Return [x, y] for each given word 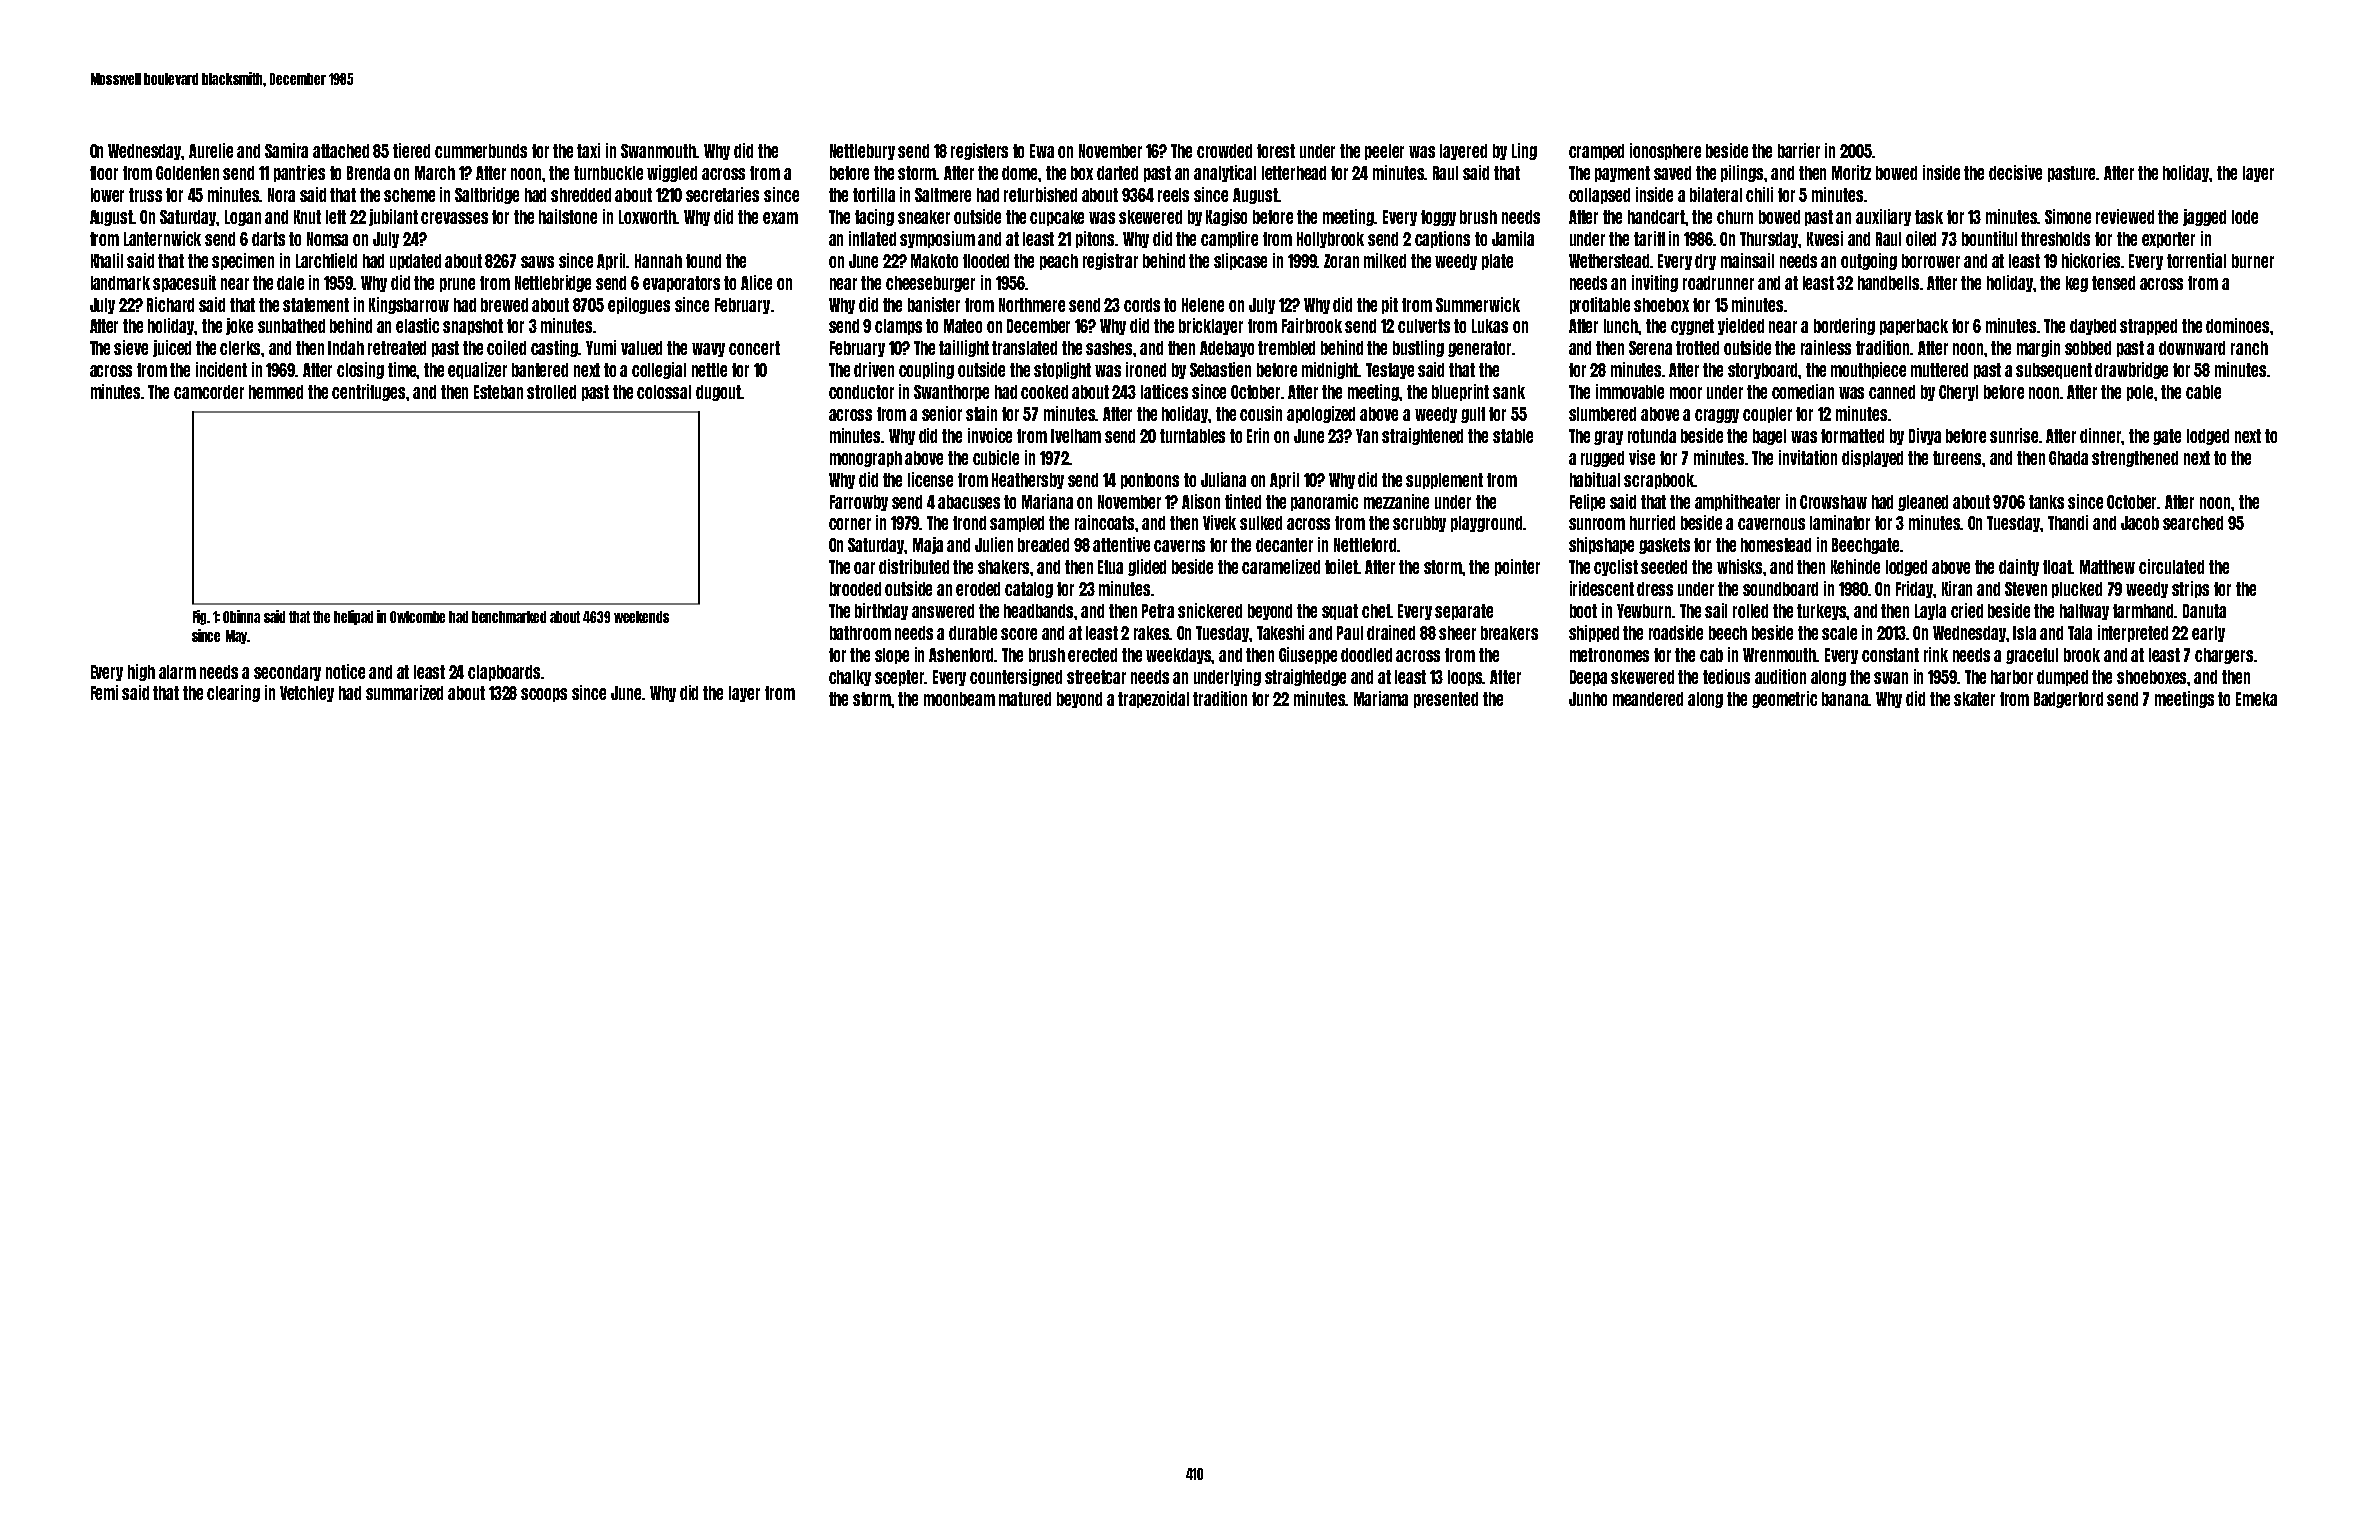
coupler [1767, 415]
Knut [307, 217]
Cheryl [1958, 393]
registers [979, 151]
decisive [2015, 172]
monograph [866, 459]
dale [290, 283]
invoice [990, 435]
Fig [199, 617]
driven [874, 369]
